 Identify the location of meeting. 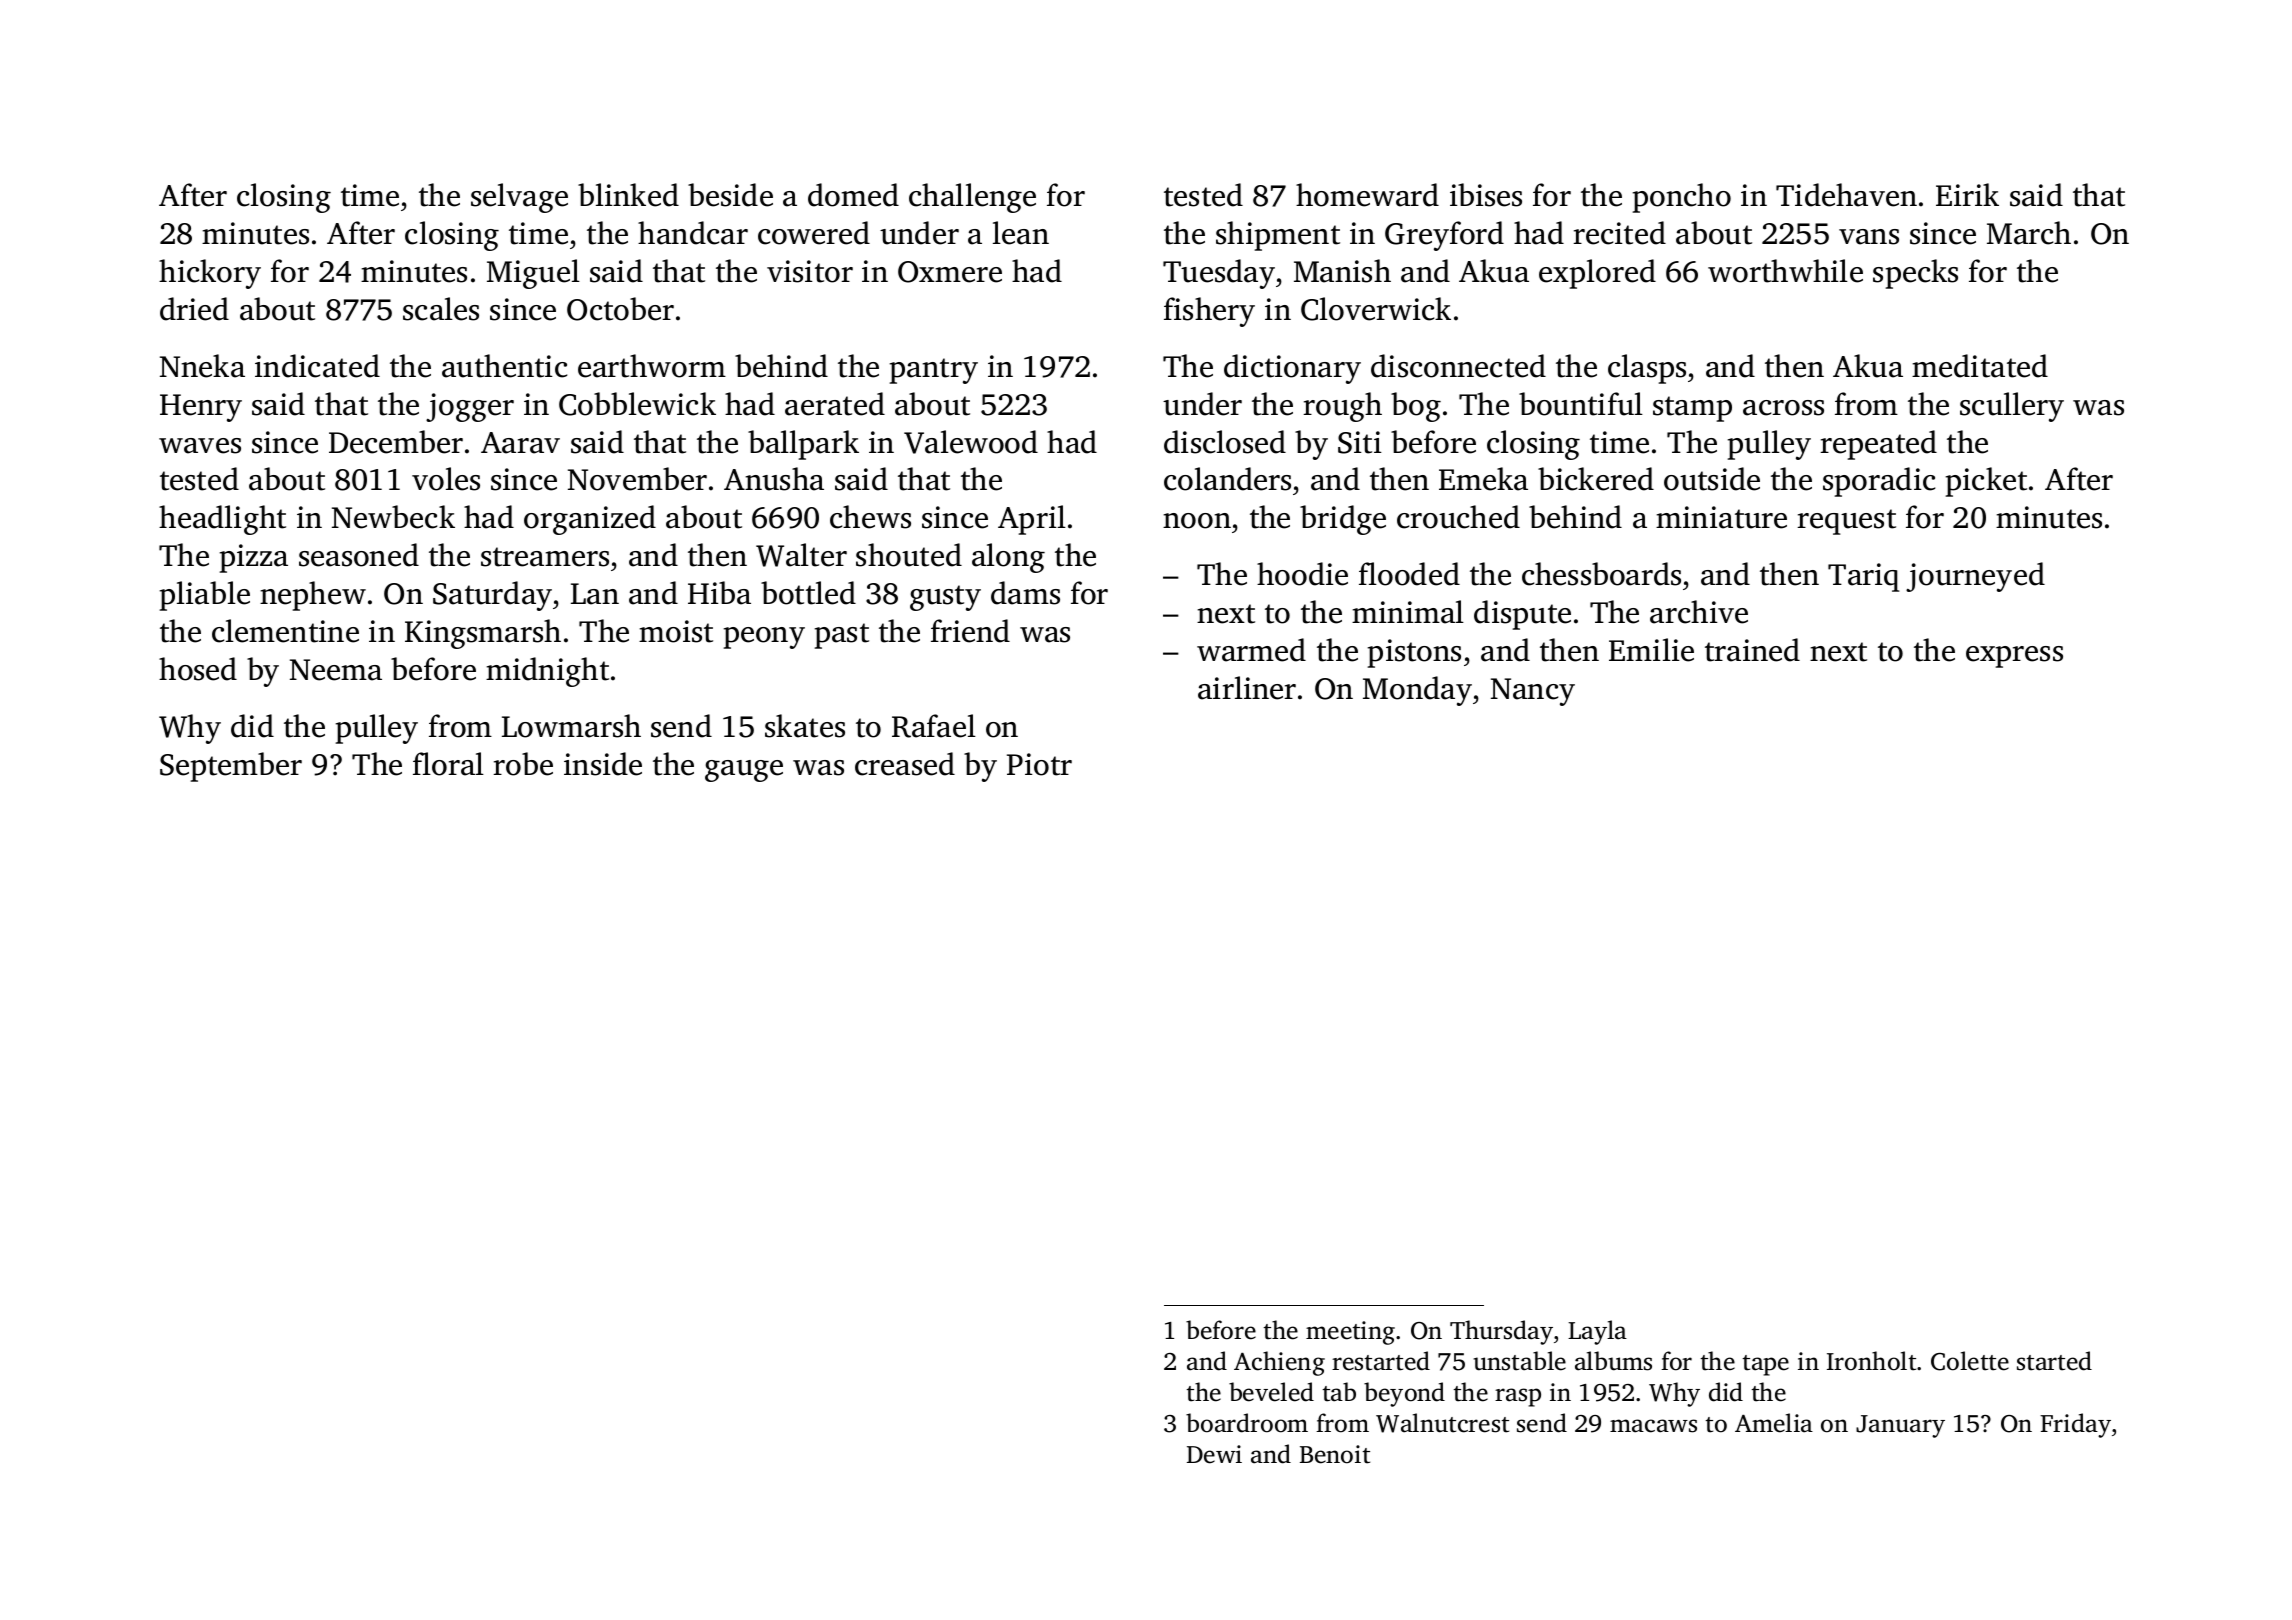
(1351, 1333).
